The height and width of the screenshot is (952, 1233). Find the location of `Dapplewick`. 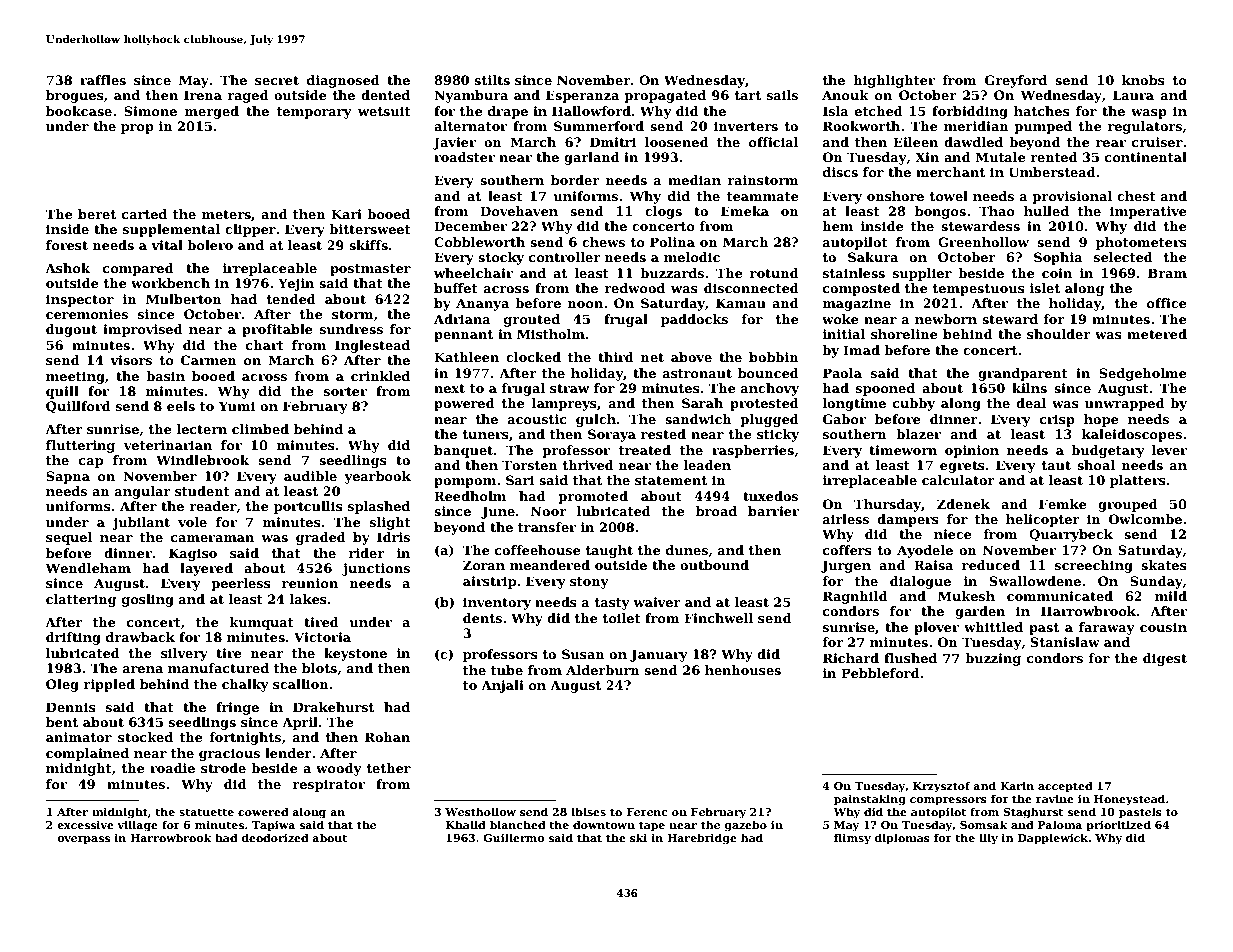

Dapplewick is located at coordinates (1053, 839).
